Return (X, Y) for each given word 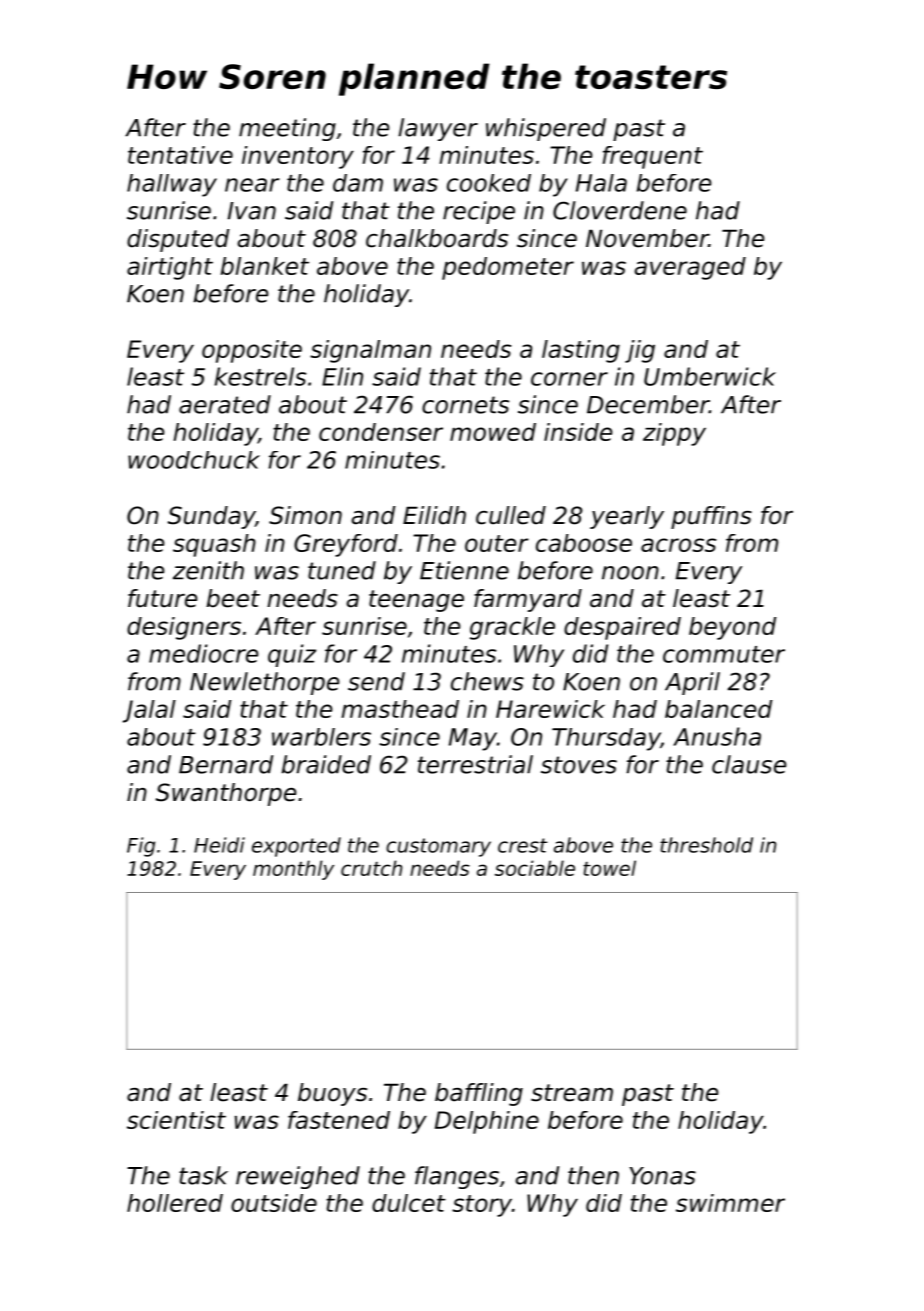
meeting (287, 129)
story (482, 1206)
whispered (546, 129)
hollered (175, 1203)
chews (487, 681)
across (678, 545)
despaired (622, 628)
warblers (321, 737)
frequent (653, 157)
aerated (225, 404)
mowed (493, 432)
